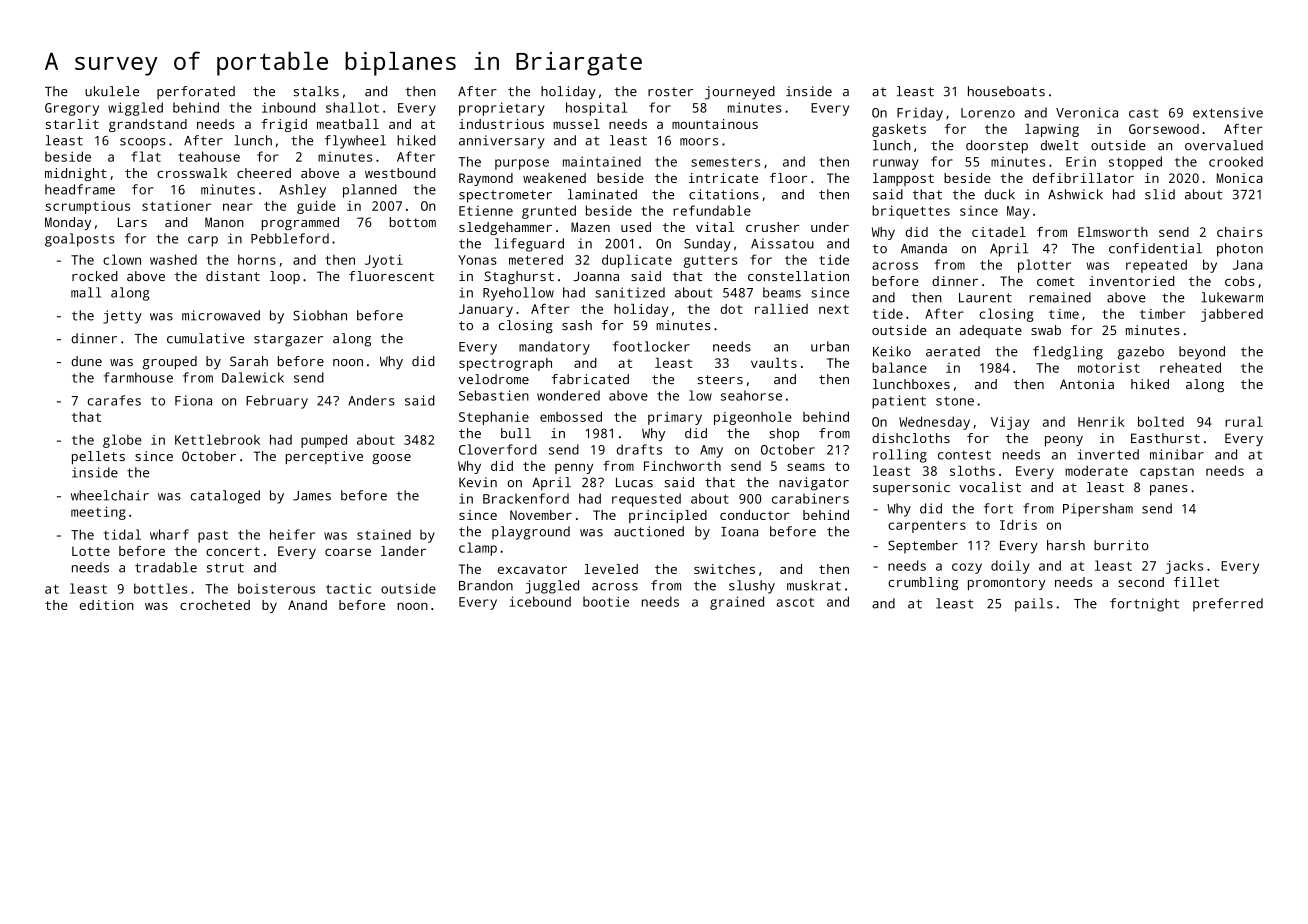  What do you see at coordinates (636, 227) in the document?
I see `used` at bounding box center [636, 227].
